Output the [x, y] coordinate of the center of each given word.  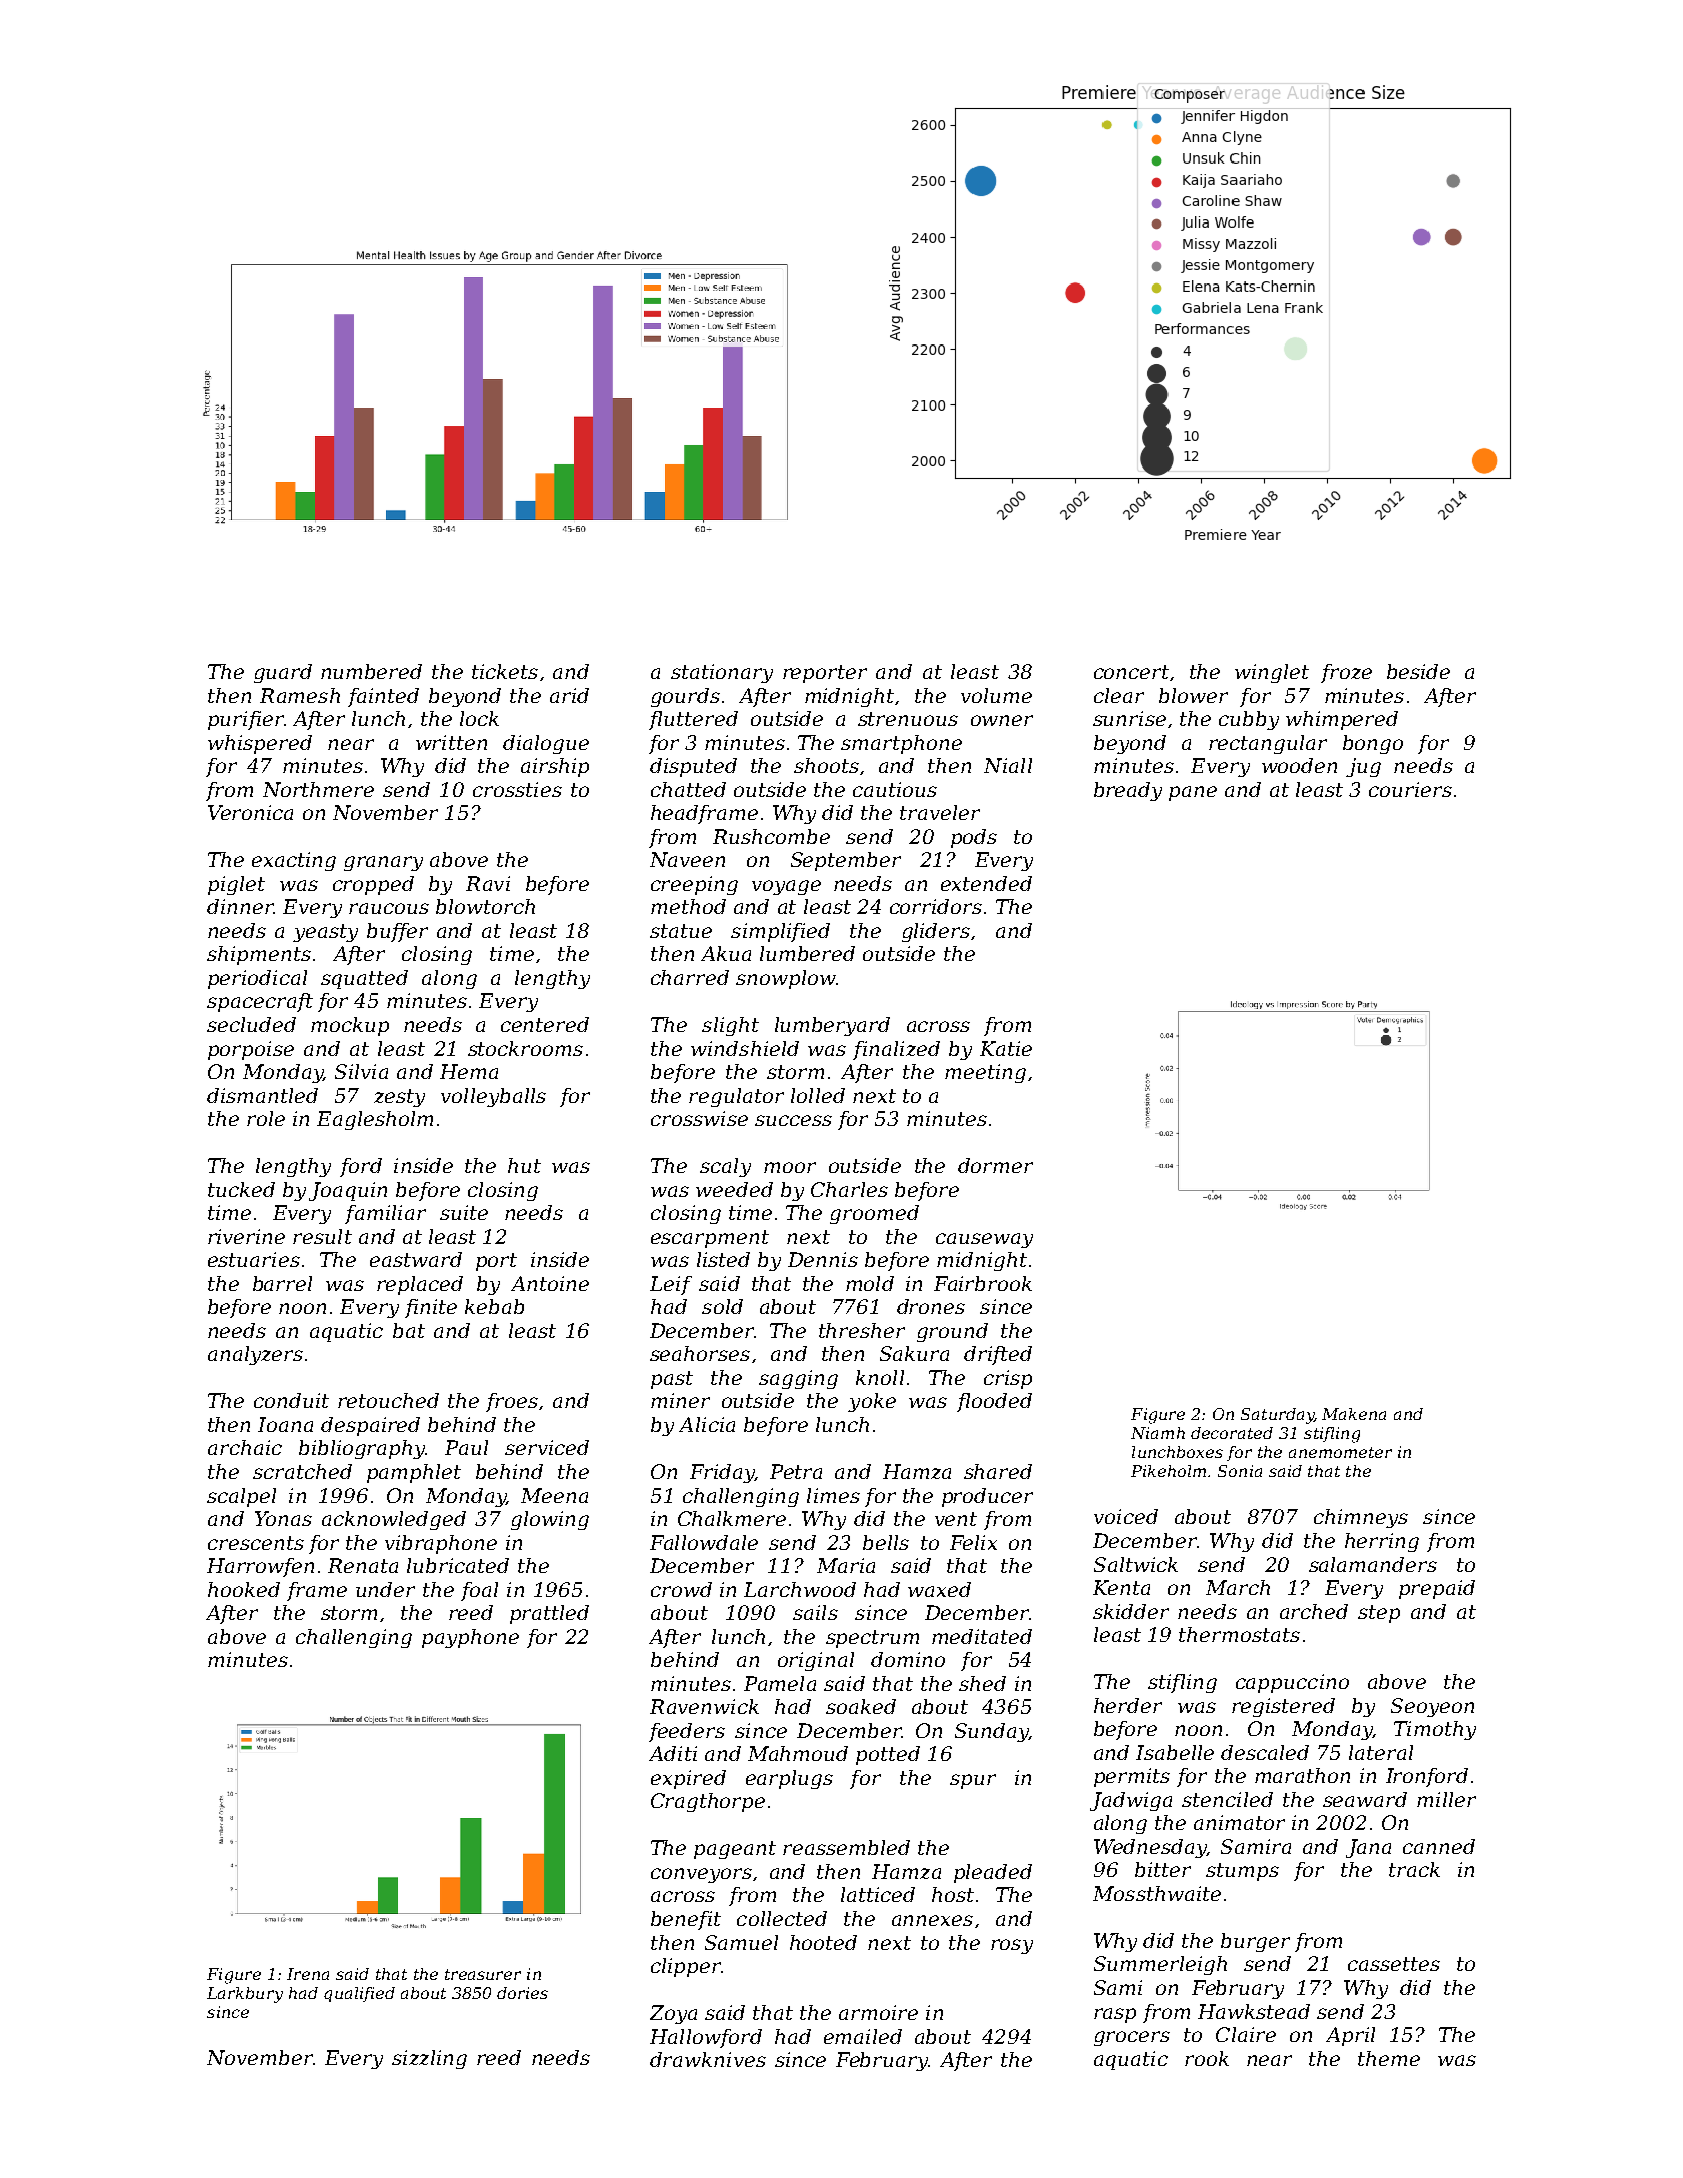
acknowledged [394, 1520]
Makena [1354, 1414]
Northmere [318, 789]
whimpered [1342, 720]
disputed [693, 767]
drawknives [708, 2059]
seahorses [700, 1353]
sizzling [429, 2059]
